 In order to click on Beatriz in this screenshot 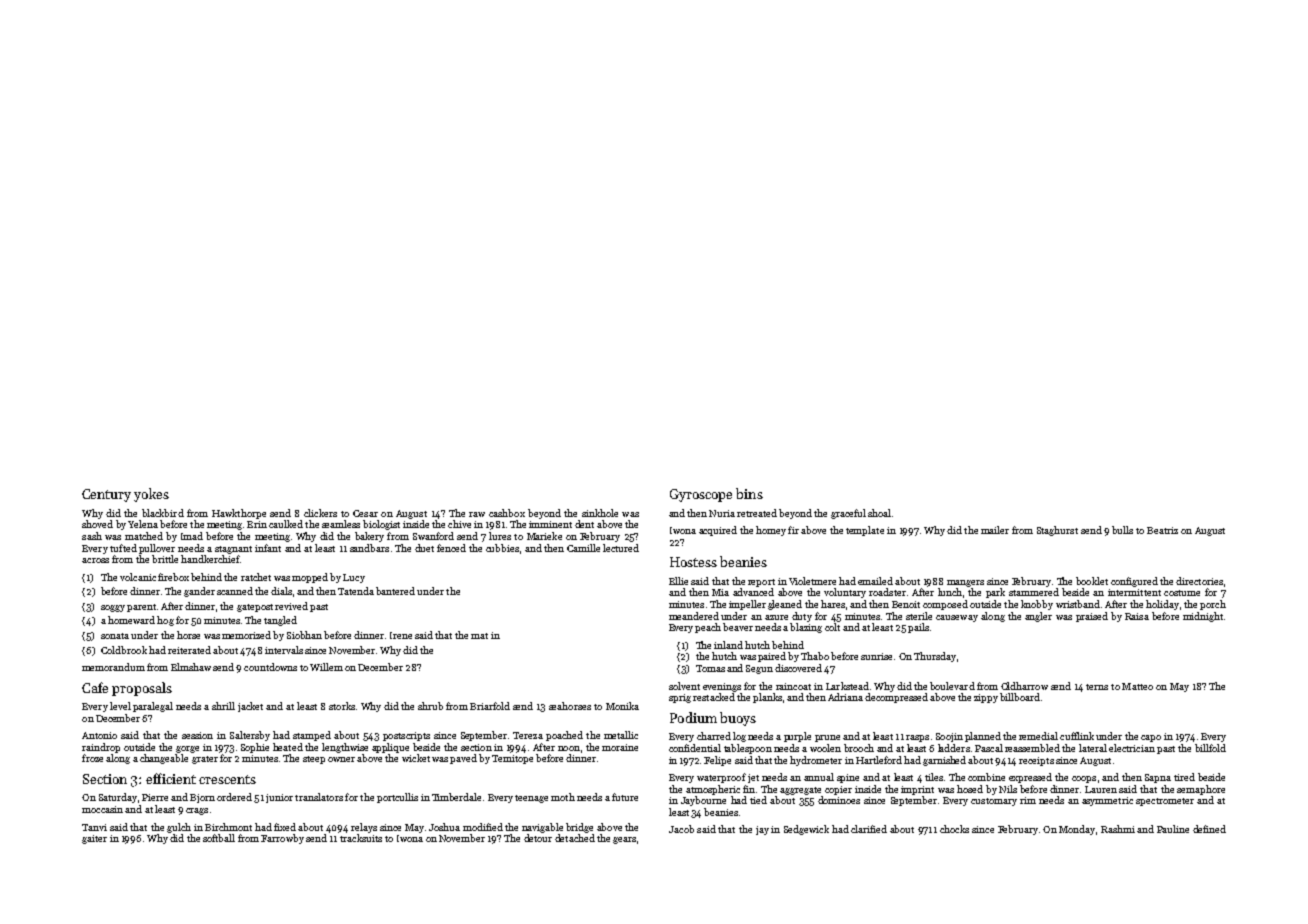, I will do `click(1162, 530)`.
